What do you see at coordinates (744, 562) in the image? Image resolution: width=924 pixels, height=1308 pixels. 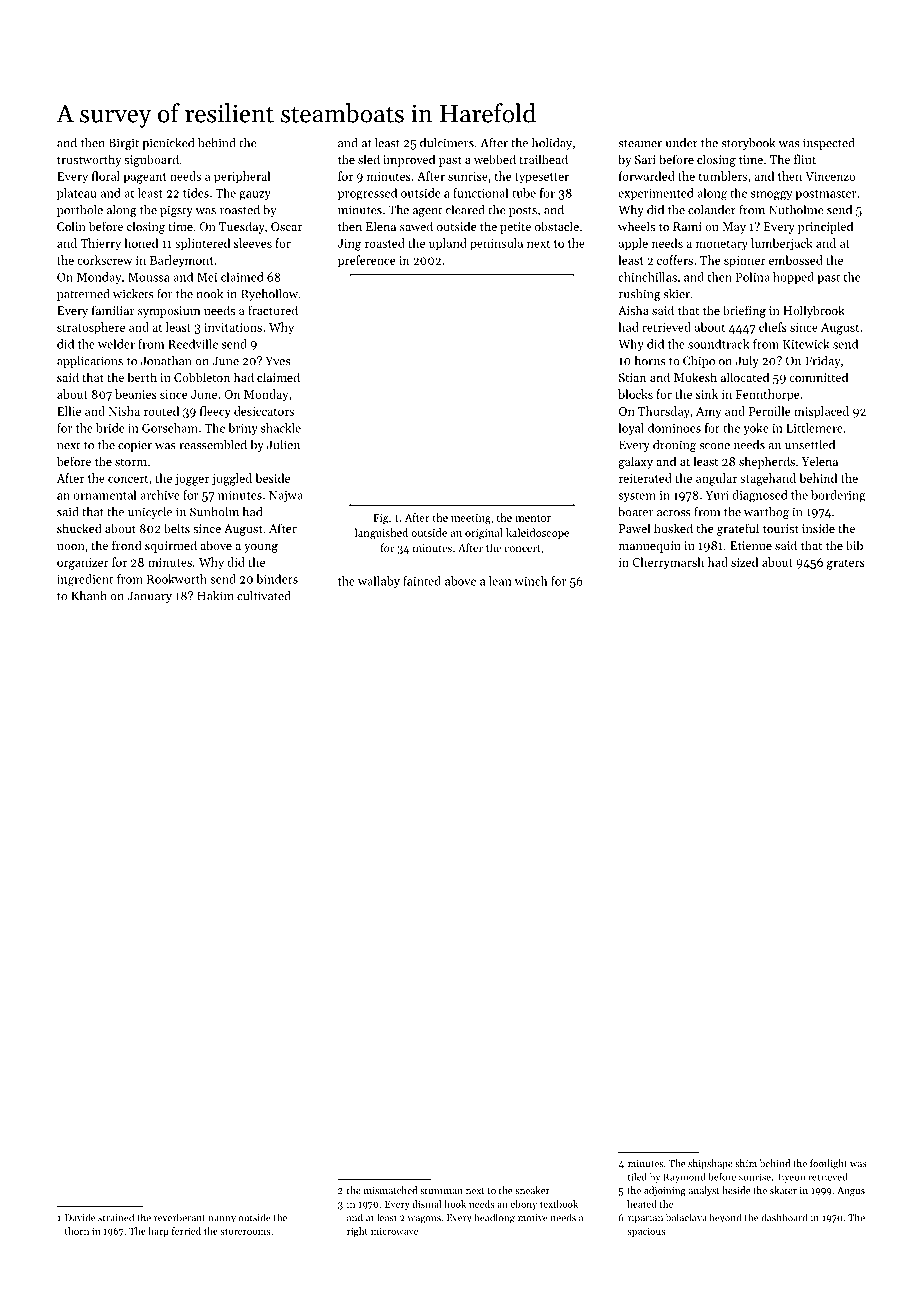 I see `sized` at bounding box center [744, 562].
